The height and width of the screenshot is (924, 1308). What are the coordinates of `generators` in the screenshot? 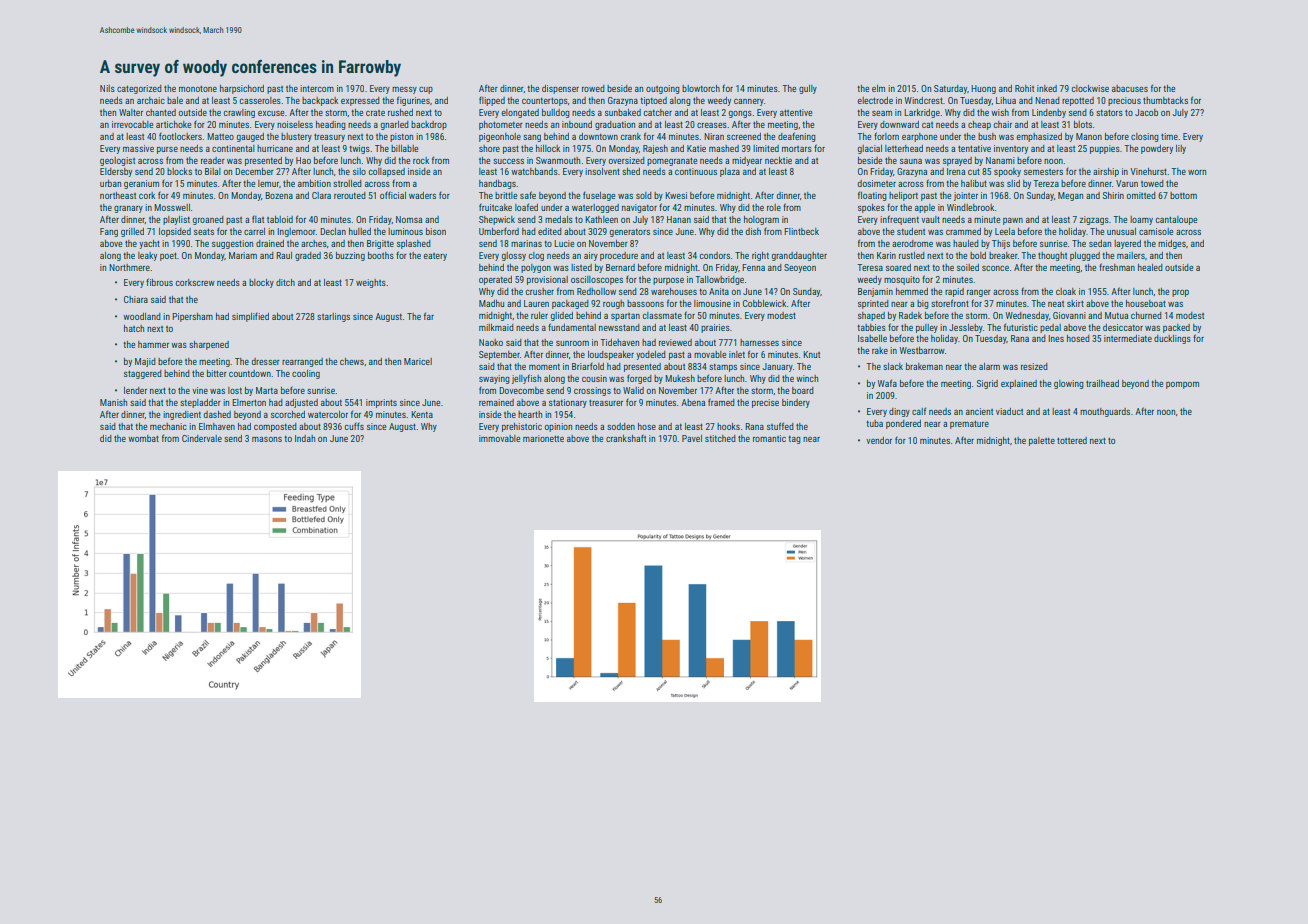 It's located at (630, 233).
